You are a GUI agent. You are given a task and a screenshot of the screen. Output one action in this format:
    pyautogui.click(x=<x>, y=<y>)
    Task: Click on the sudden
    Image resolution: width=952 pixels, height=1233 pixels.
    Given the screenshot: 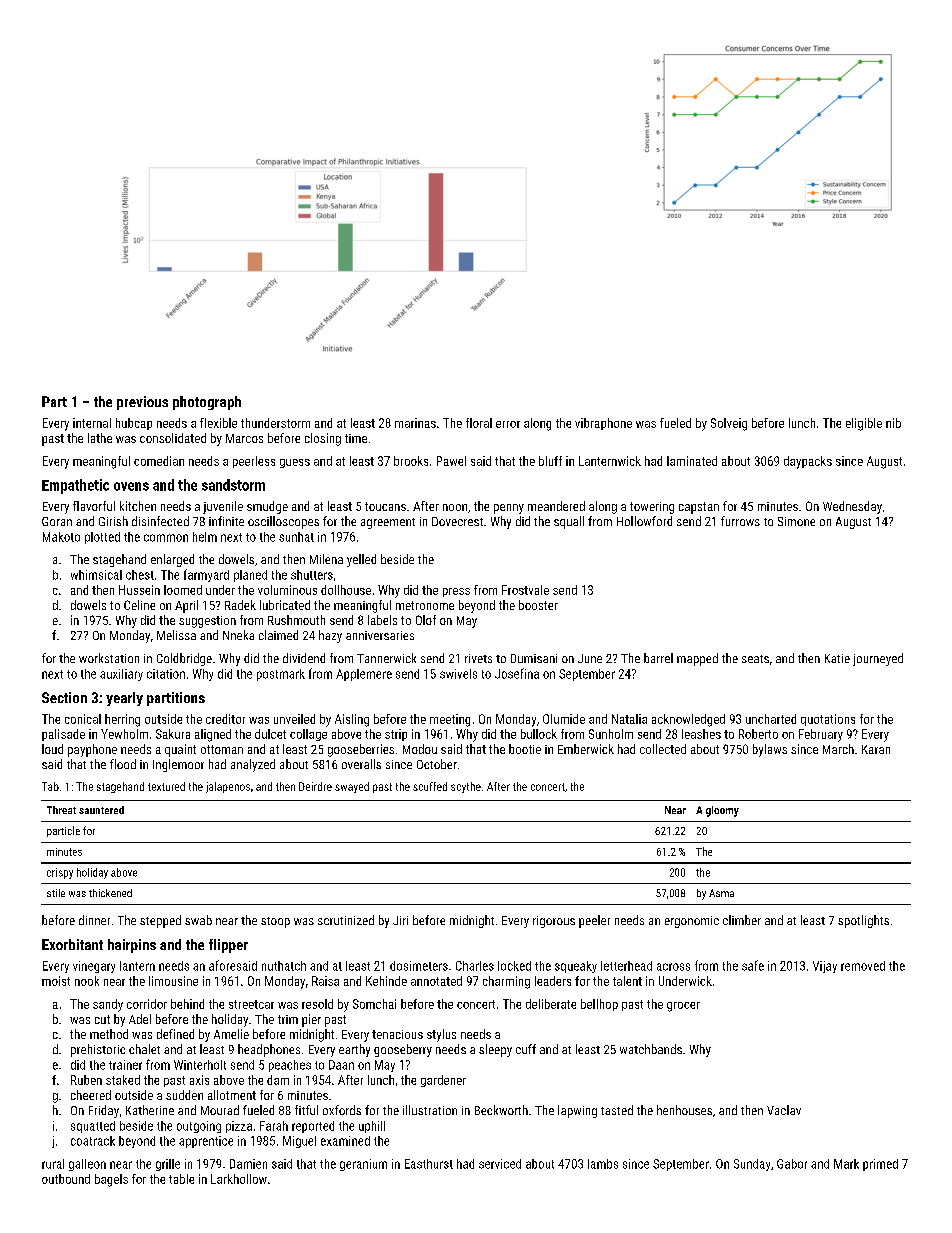 What is the action you would take?
    pyautogui.click(x=184, y=1095)
